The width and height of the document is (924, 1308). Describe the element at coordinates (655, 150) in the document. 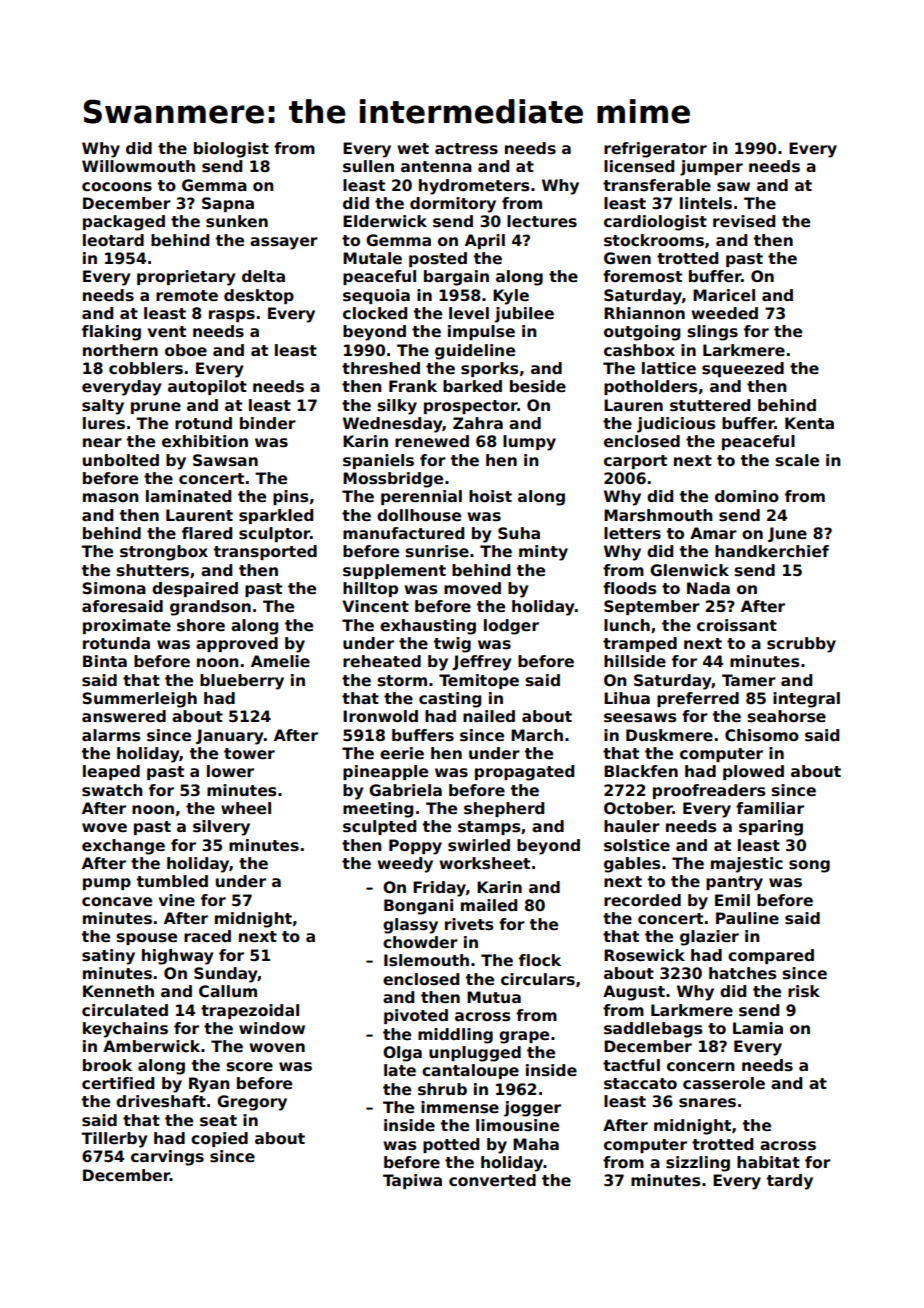

I see `refrigerator` at that location.
